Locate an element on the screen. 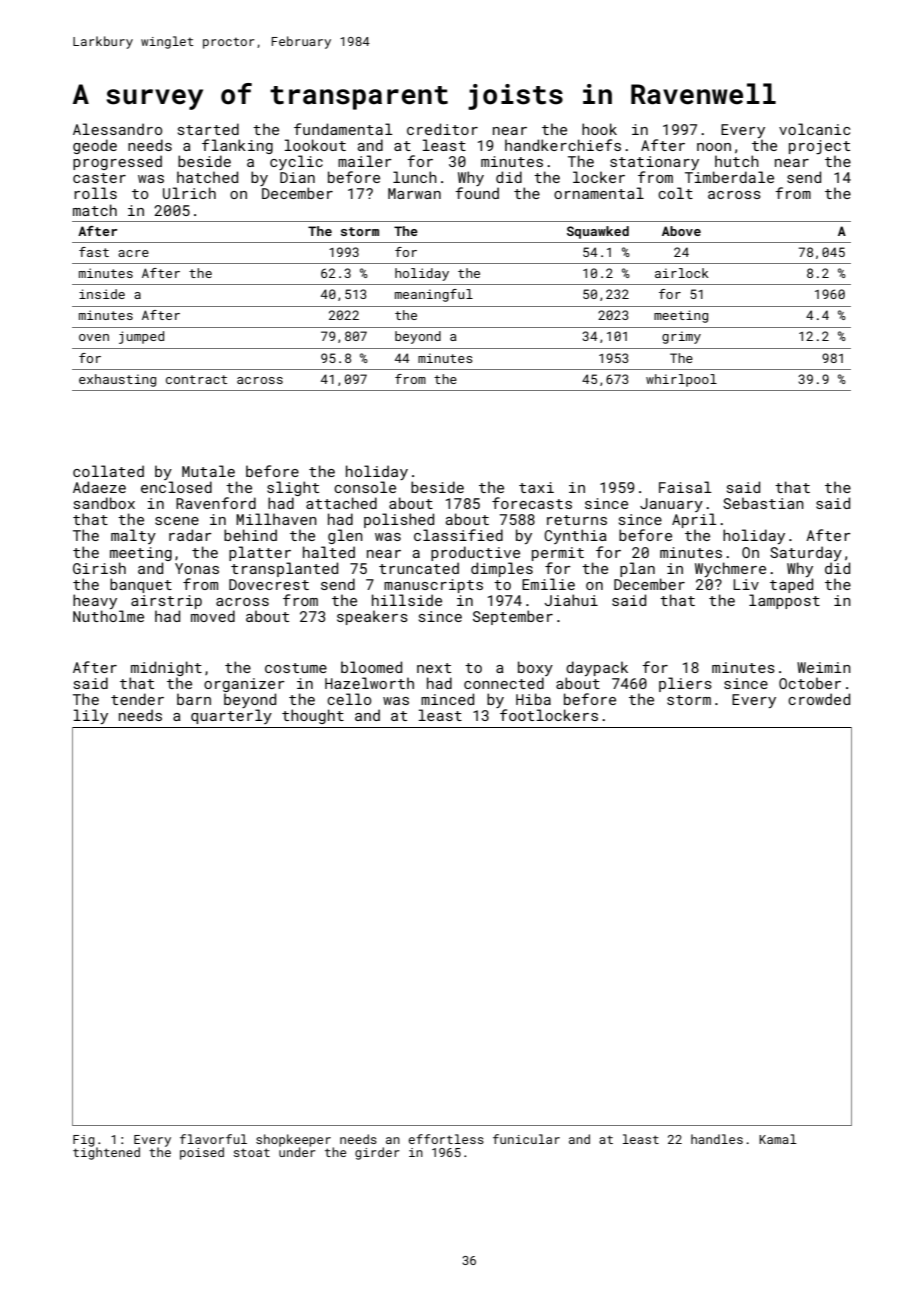  Dian is located at coordinates (297, 177).
